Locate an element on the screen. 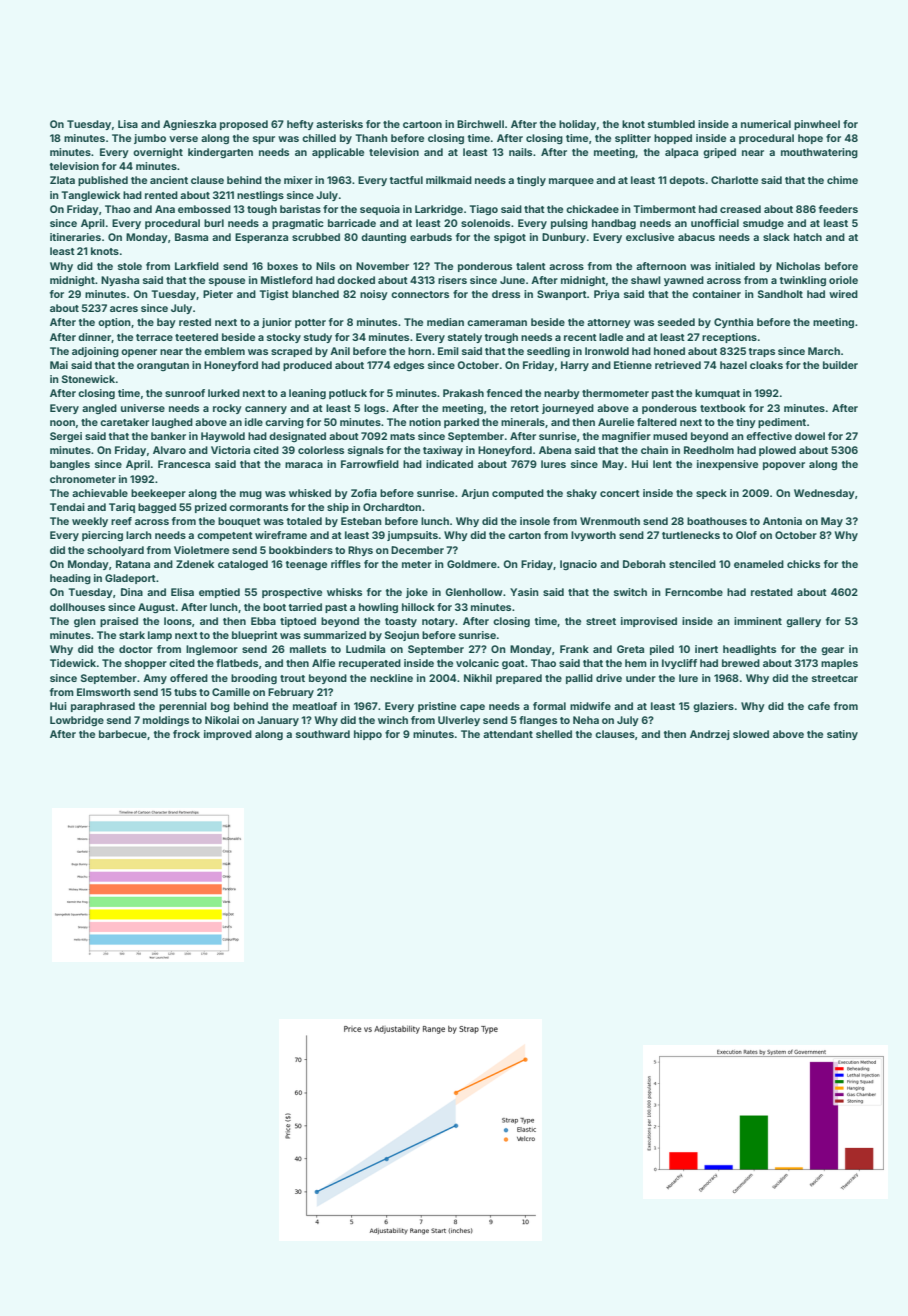 This screenshot has height=1316, width=908. dowel is located at coordinates (810, 436).
